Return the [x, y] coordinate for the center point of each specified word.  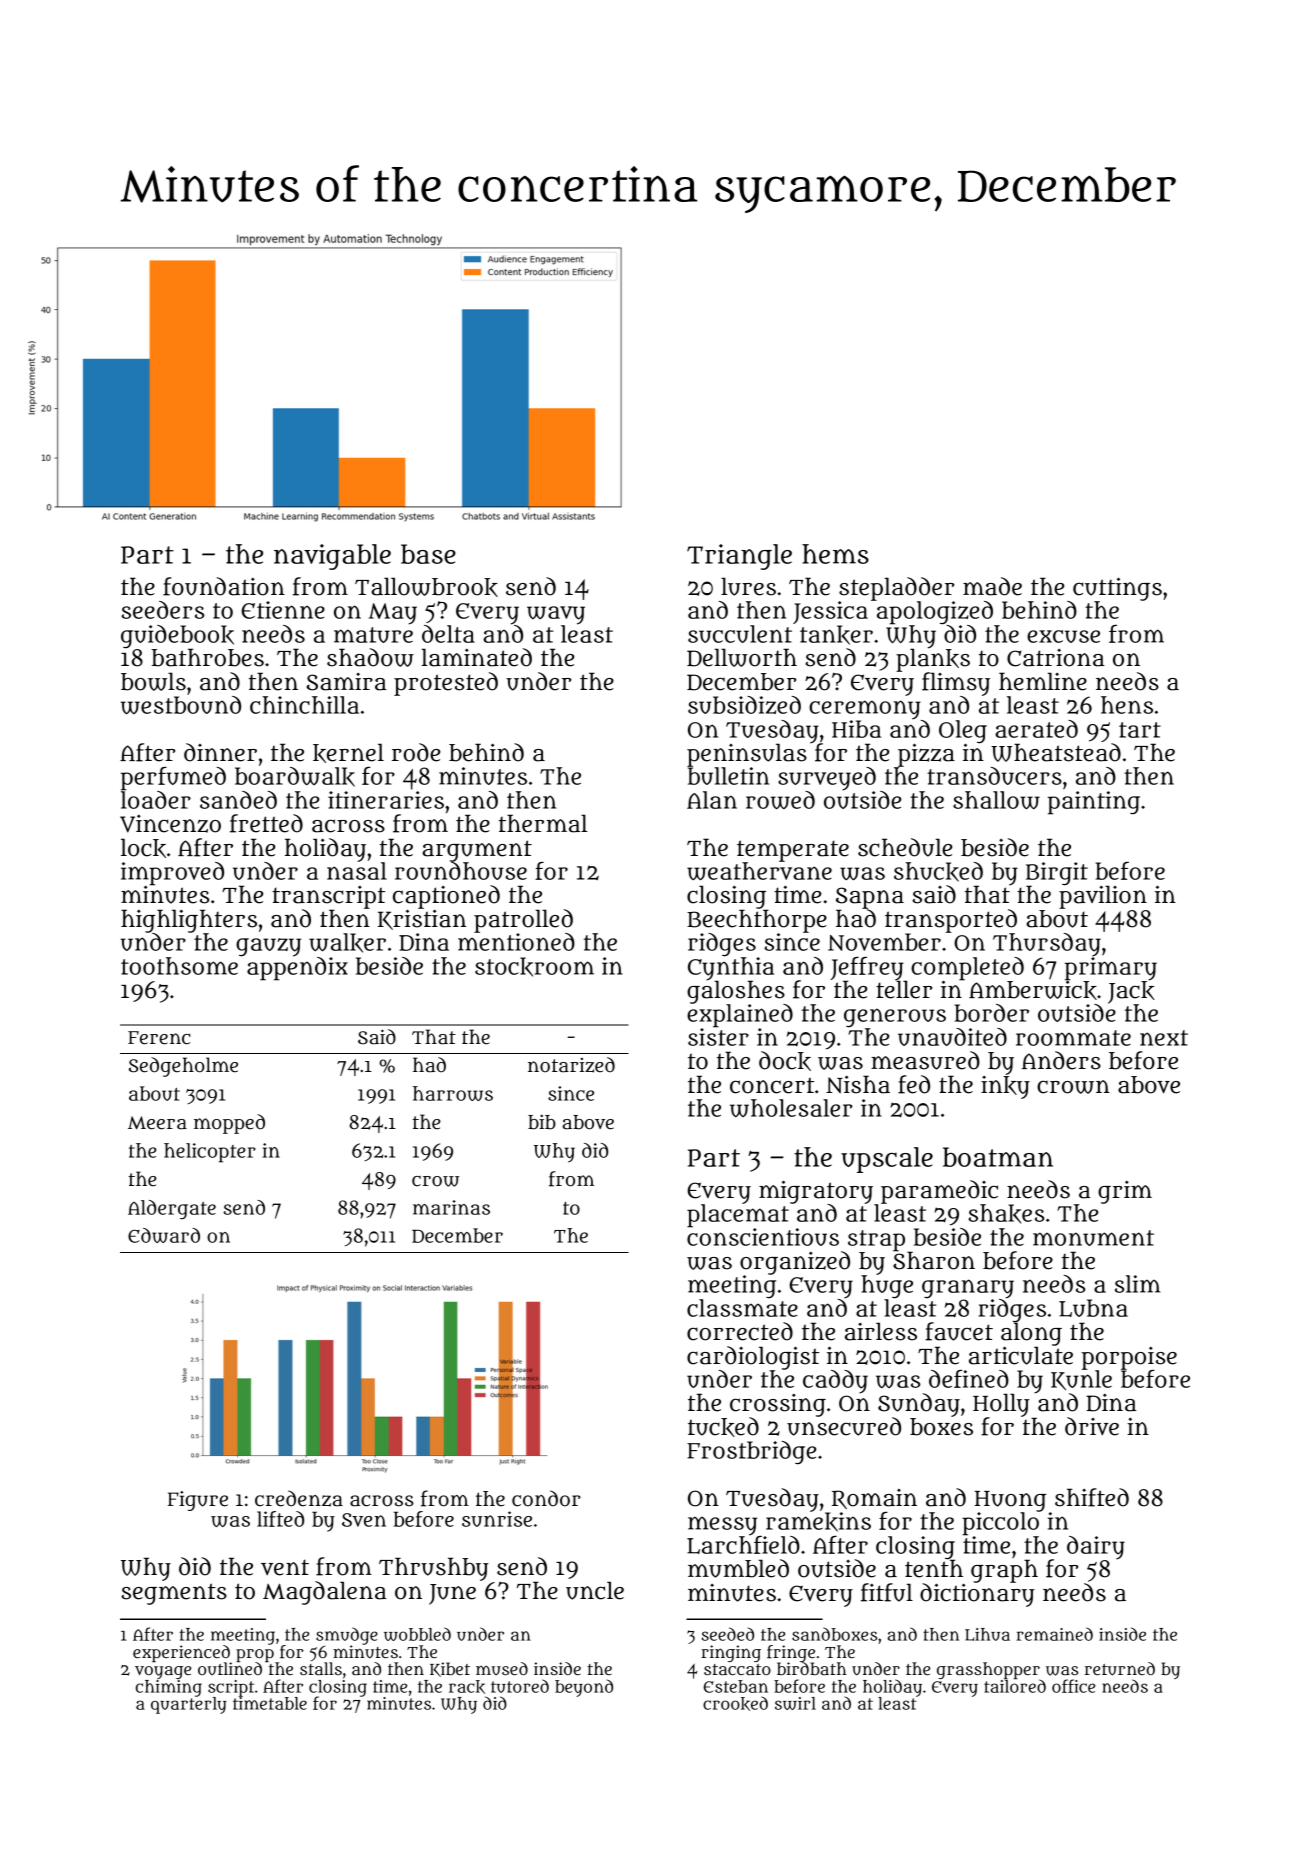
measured [925, 1060]
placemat [738, 1215]
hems [835, 554]
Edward [164, 1235]
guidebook [177, 637]
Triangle [739, 557]
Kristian [422, 919]
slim [1137, 1284]
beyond [584, 1688]
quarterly [189, 1705]
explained [740, 1016]
